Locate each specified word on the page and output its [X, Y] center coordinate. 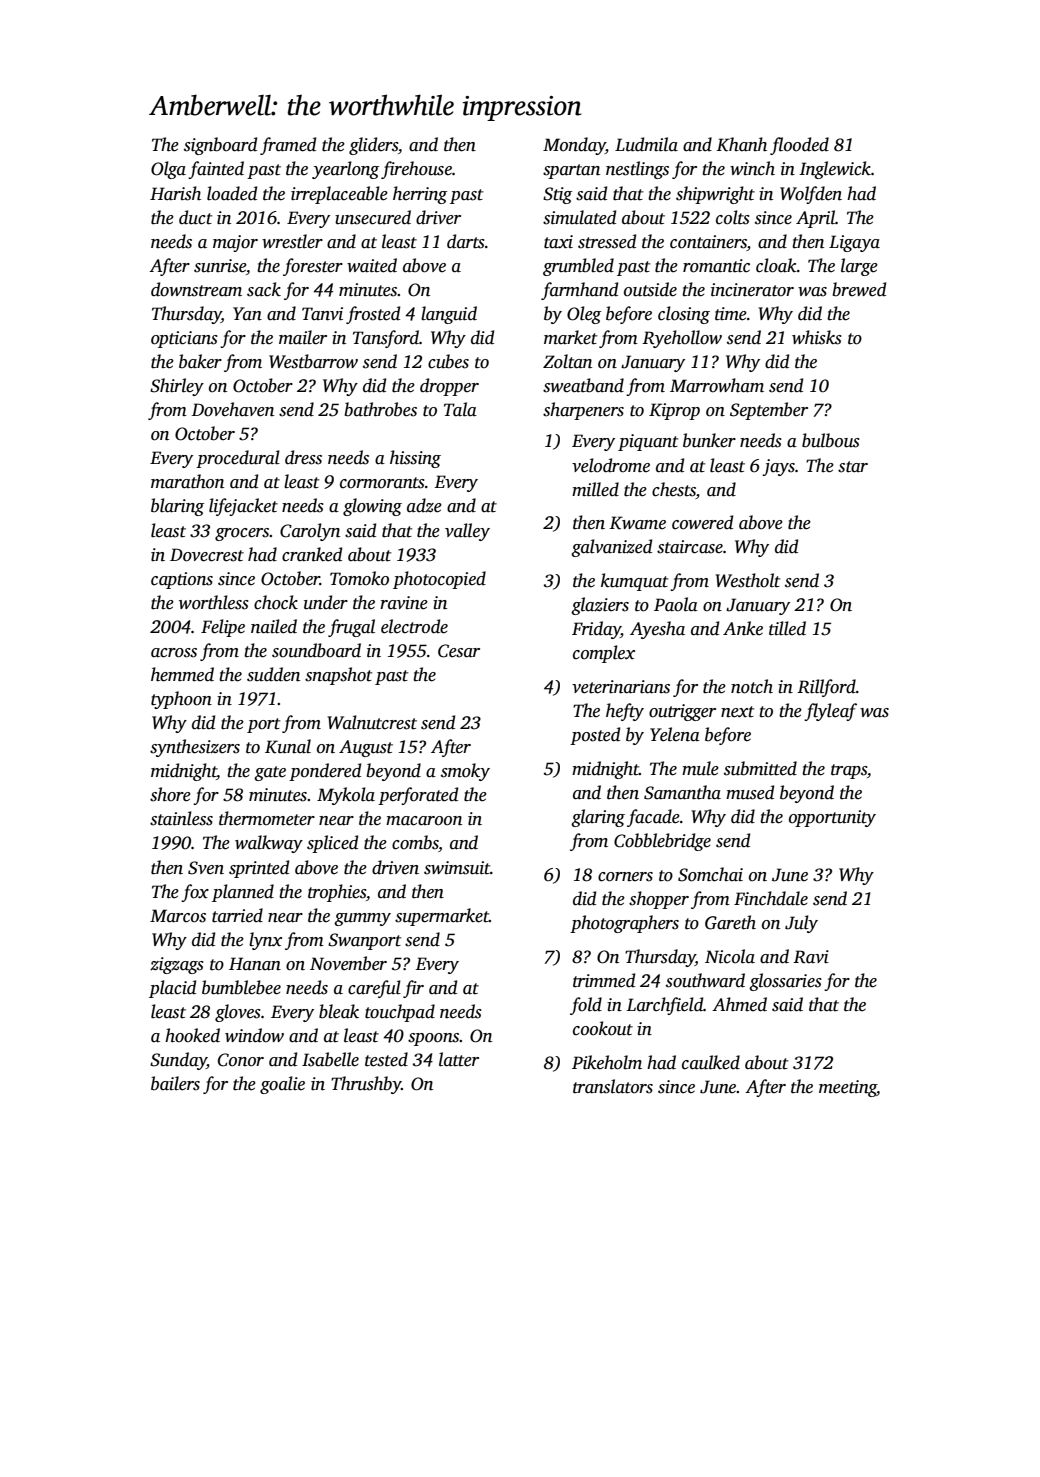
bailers [175, 1083]
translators [613, 1086]
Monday [574, 146]
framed [288, 146]
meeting [848, 1088]
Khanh [741, 144]
